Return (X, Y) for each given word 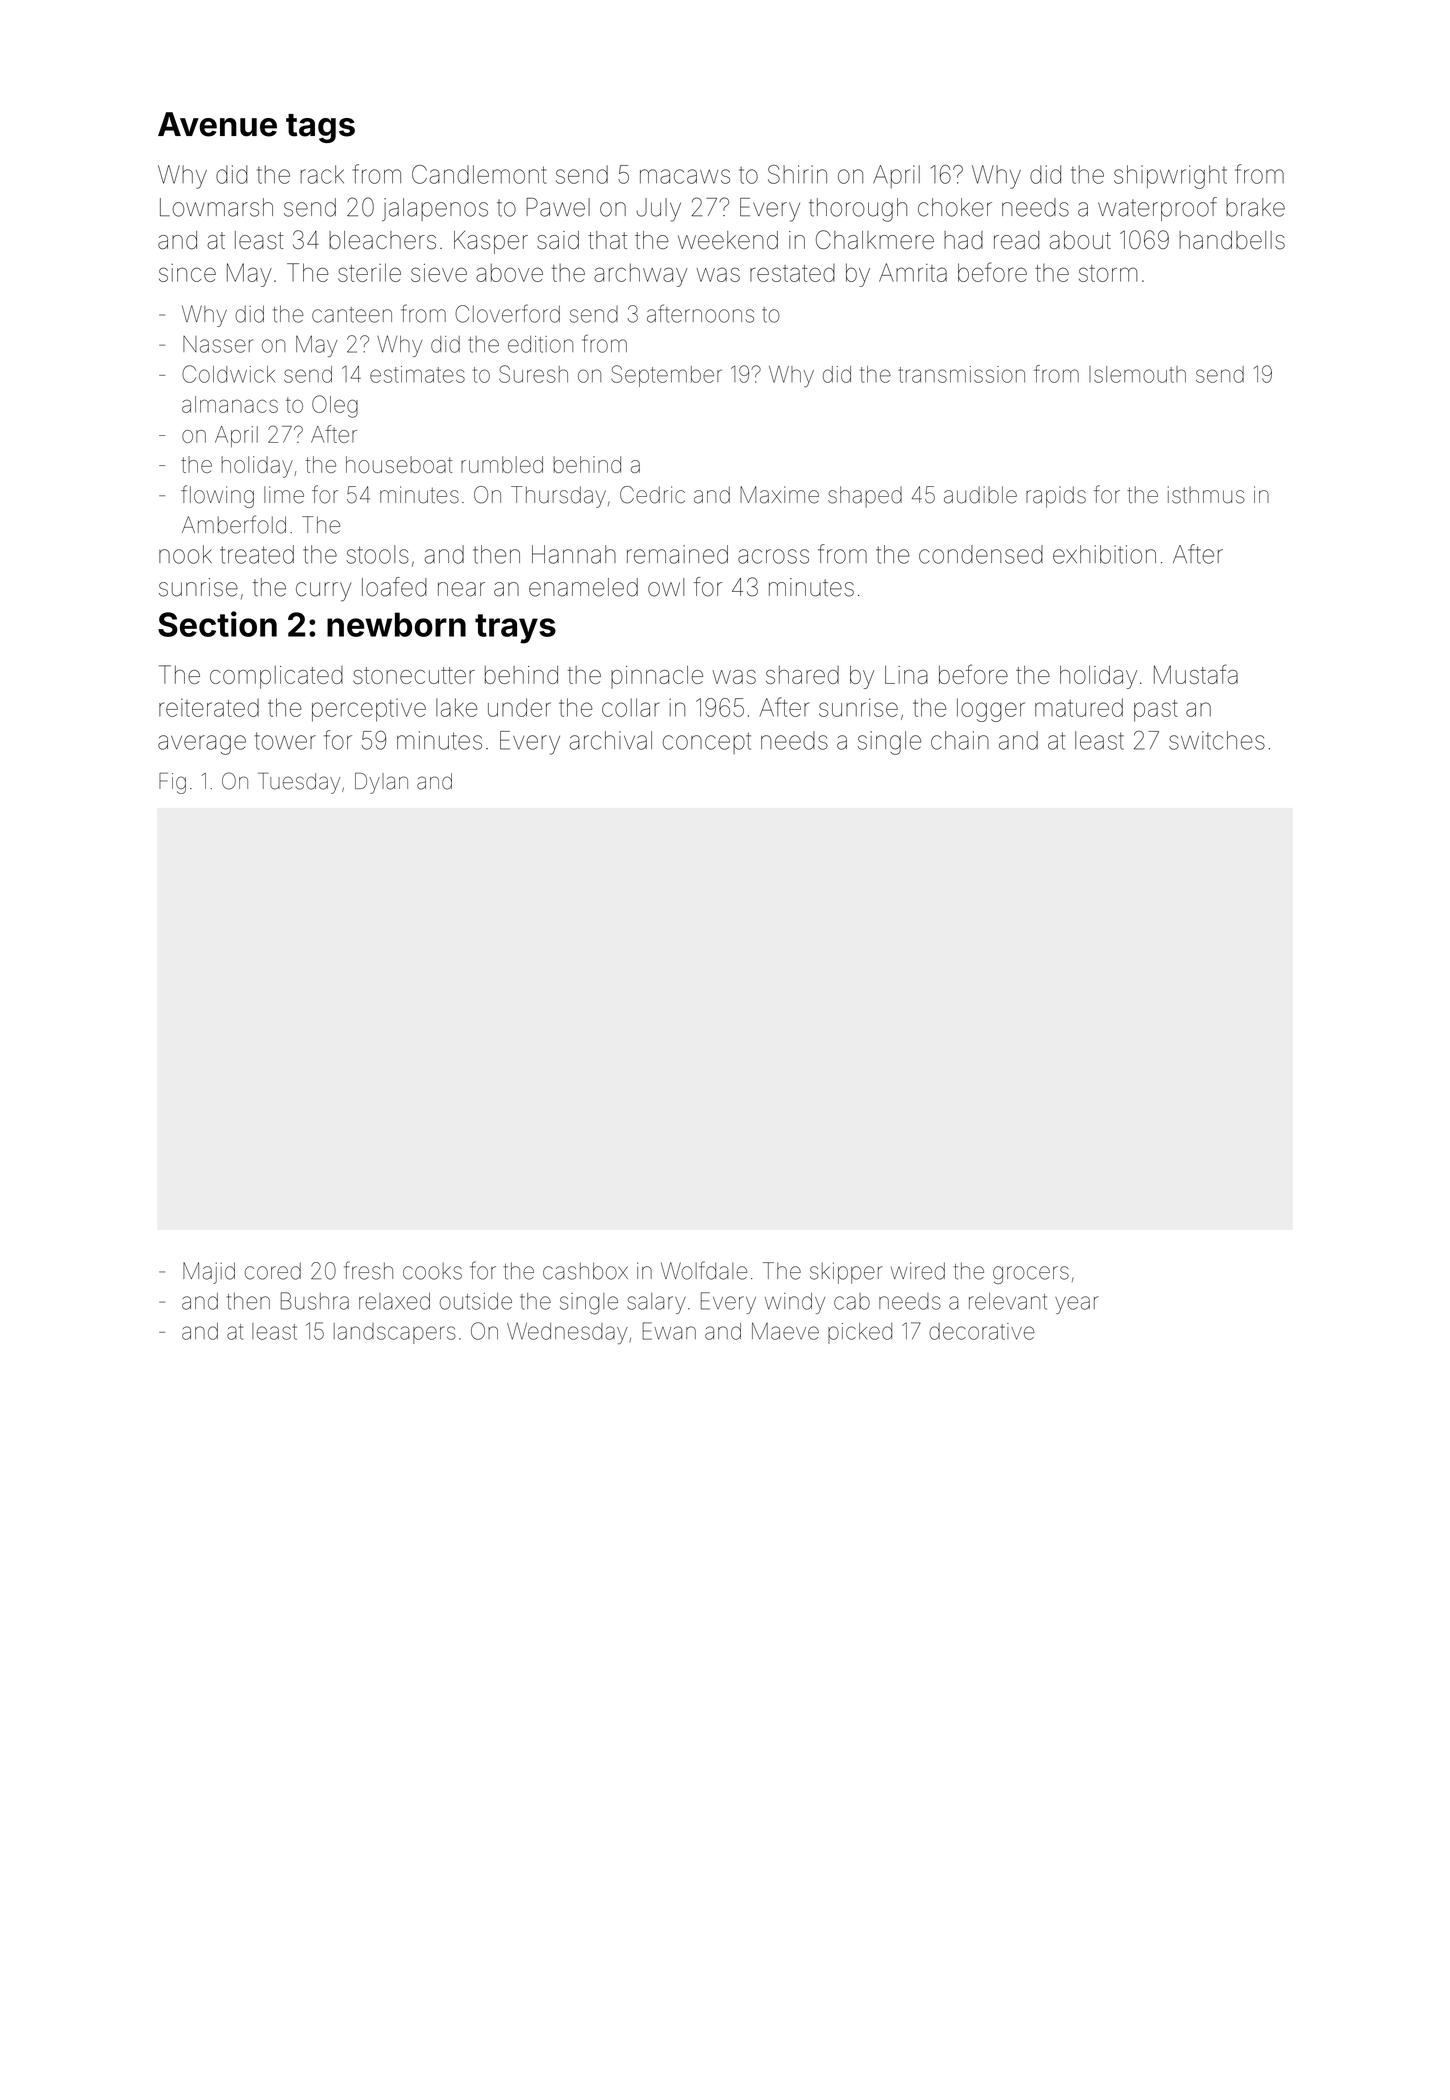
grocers (1031, 1275)
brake (1255, 207)
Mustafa (1196, 674)
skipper (846, 1273)
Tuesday (299, 783)
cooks (432, 1271)
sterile (369, 272)
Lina (906, 675)
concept (707, 743)
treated (257, 554)
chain (960, 740)
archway (641, 275)
